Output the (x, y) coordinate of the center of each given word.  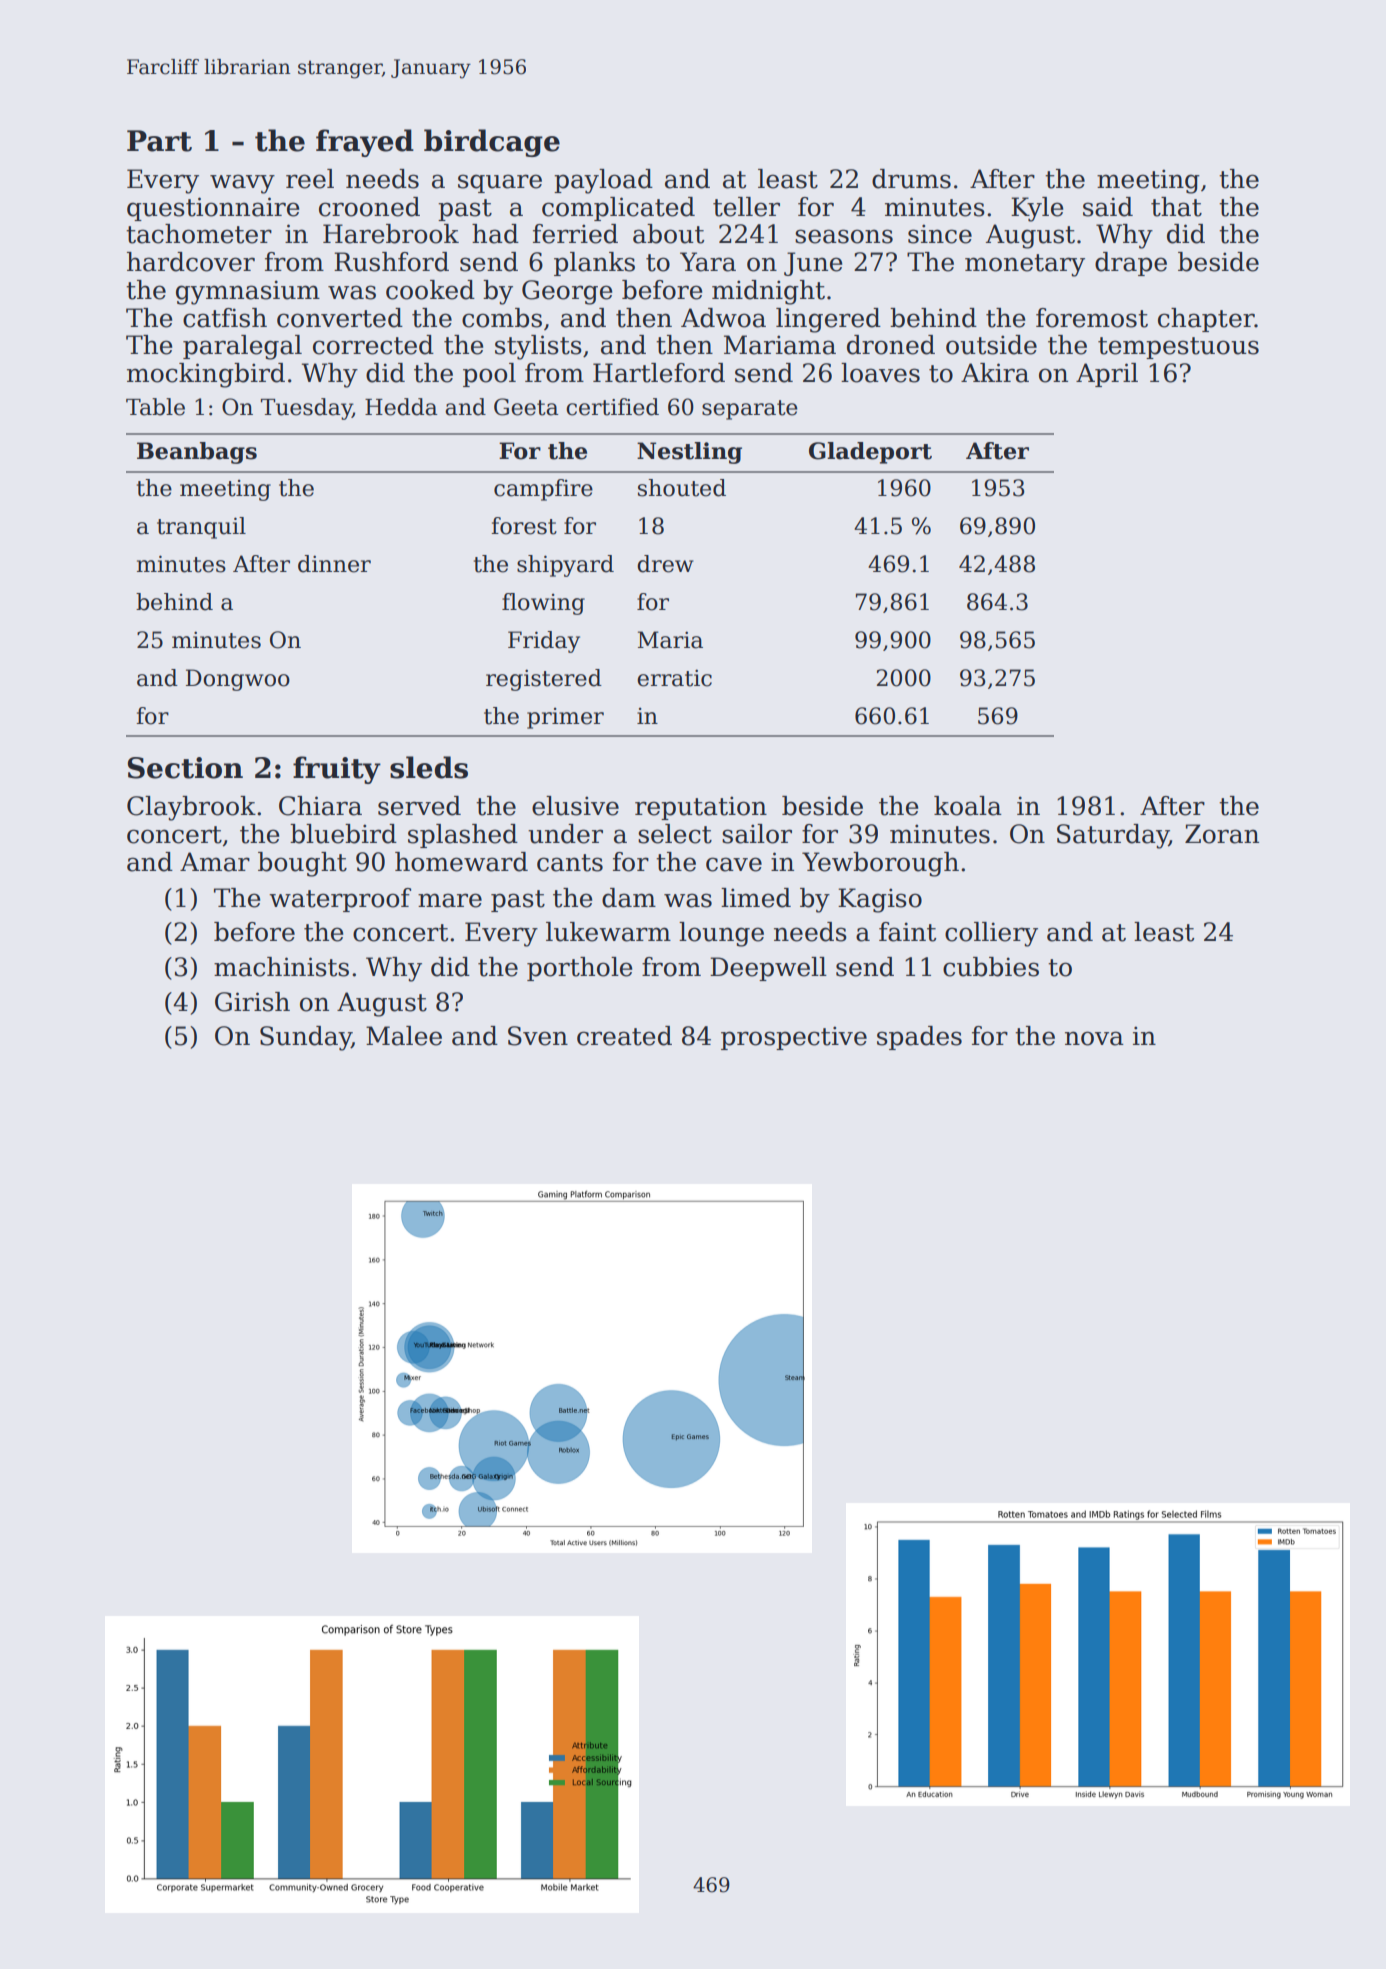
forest (524, 526)
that (1176, 207)
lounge (721, 934)
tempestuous (1178, 348)
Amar (215, 862)
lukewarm (608, 932)
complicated (618, 209)
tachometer (199, 234)
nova (1094, 1038)
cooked (430, 290)
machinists (281, 967)
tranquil (201, 528)
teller (746, 207)
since (940, 234)
